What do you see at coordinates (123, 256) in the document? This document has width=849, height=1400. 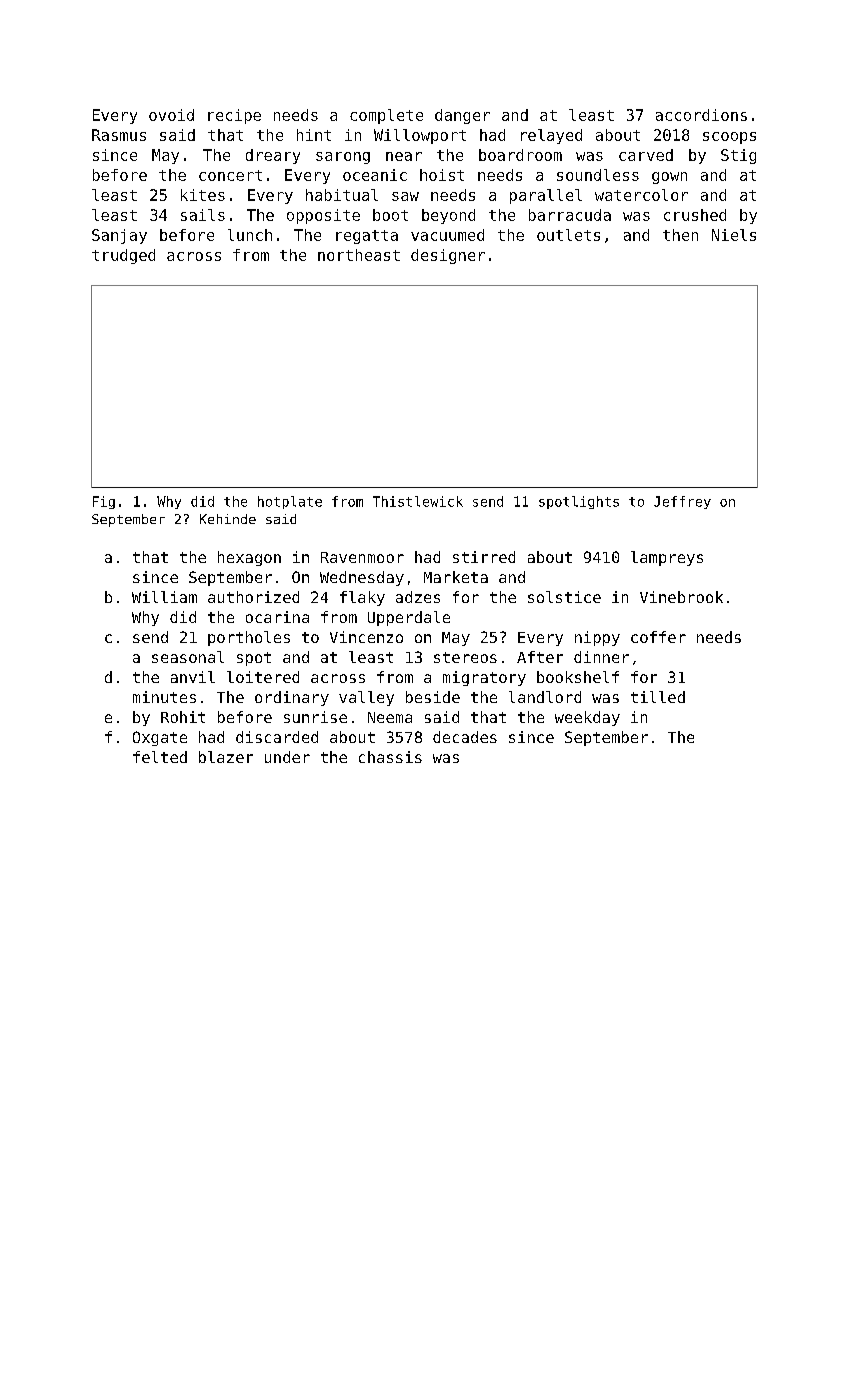 I see `trudged` at bounding box center [123, 256].
